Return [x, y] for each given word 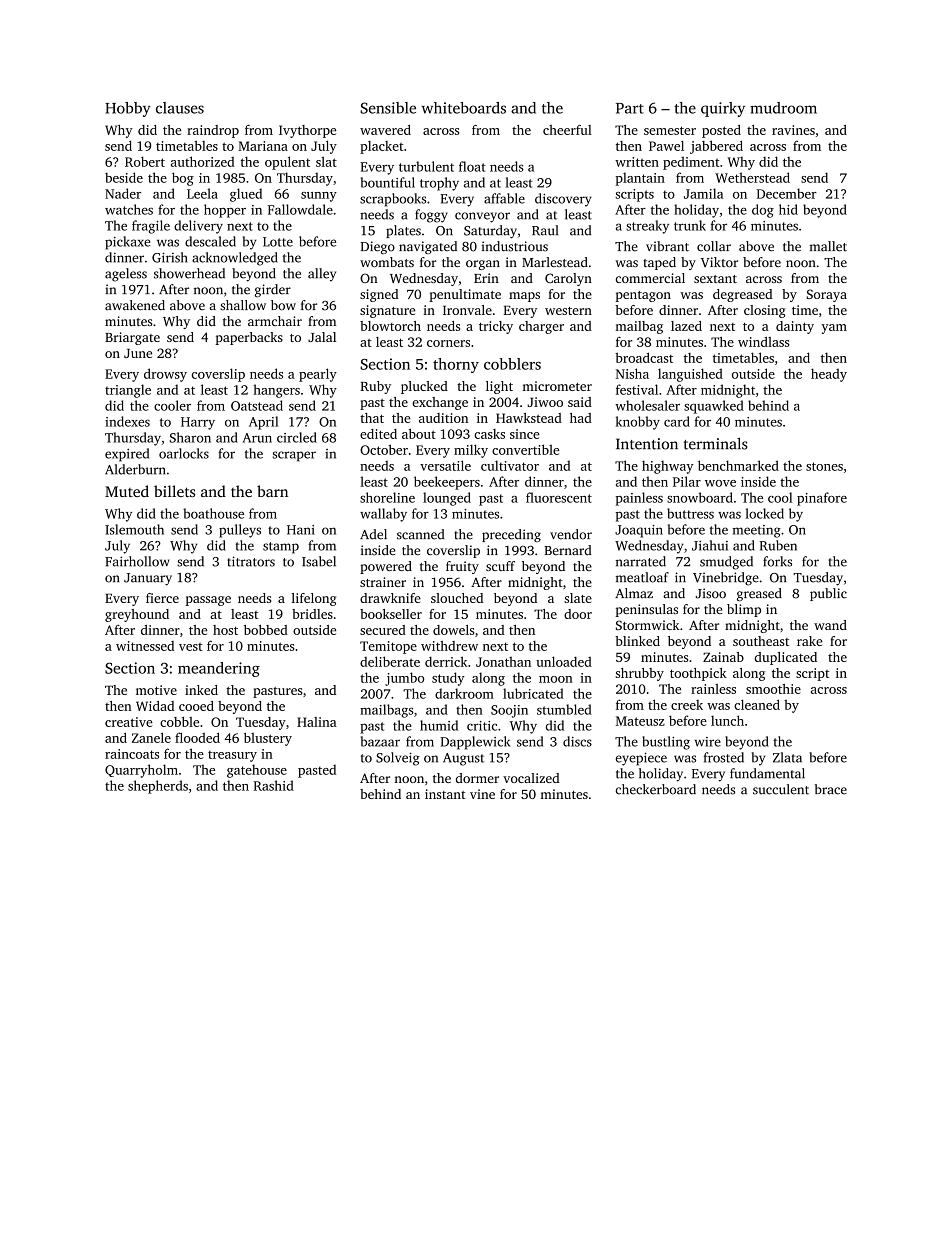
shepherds [158, 787]
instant [445, 794]
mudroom [783, 108]
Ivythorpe [307, 131]
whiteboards [463, 108]
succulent [781, 789]
